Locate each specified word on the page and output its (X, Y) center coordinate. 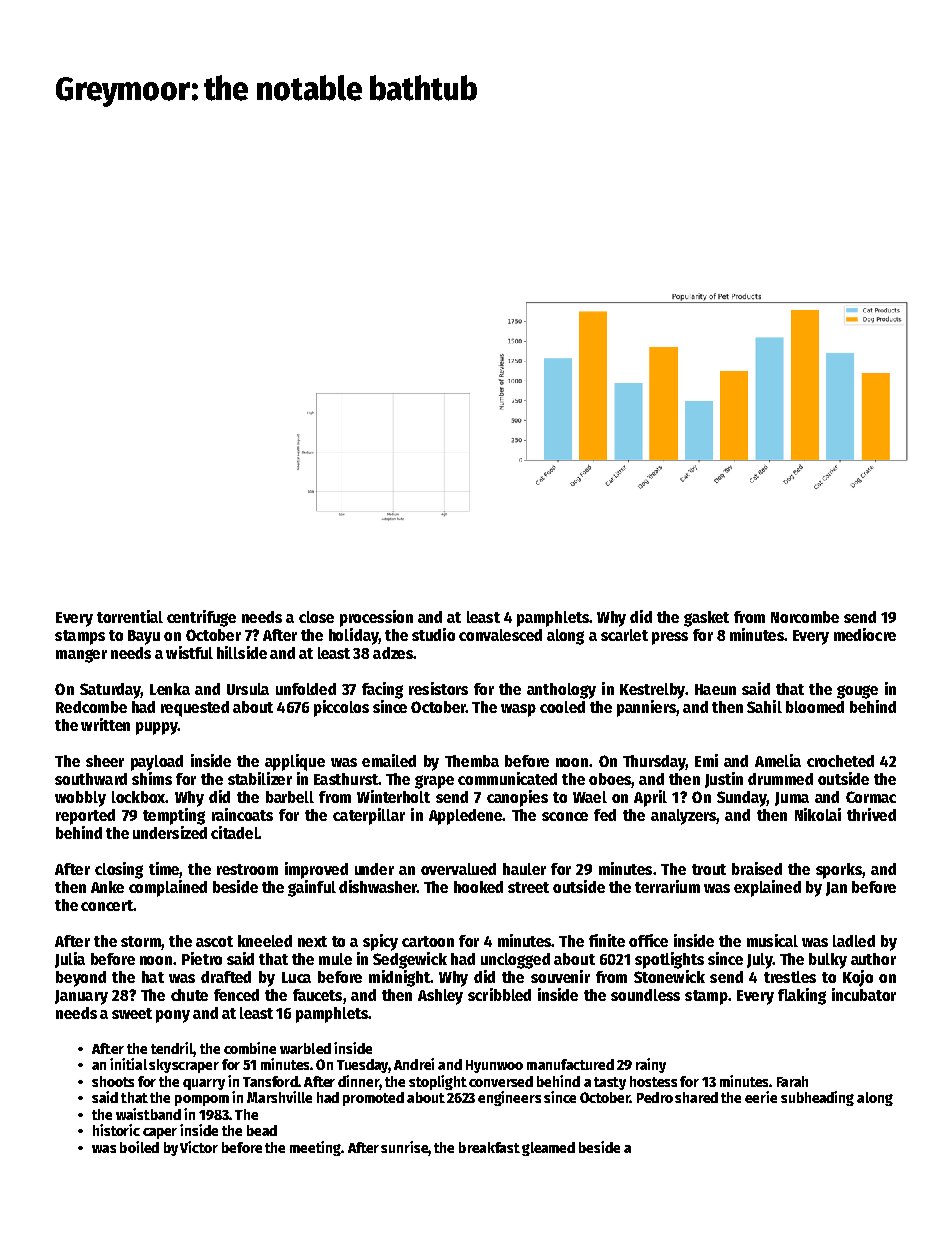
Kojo (858, 978)
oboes (610, 779)
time (164, 868)
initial (128, 1064)
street (528, 887)
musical (772, 940)
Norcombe (805, 617)
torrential (130, 616)
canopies (517, 798)
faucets (317, 995)
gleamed (548, 1149)
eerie (761, 1097)
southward (91, 779)
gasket (706, 619)
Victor (199, 1147)
